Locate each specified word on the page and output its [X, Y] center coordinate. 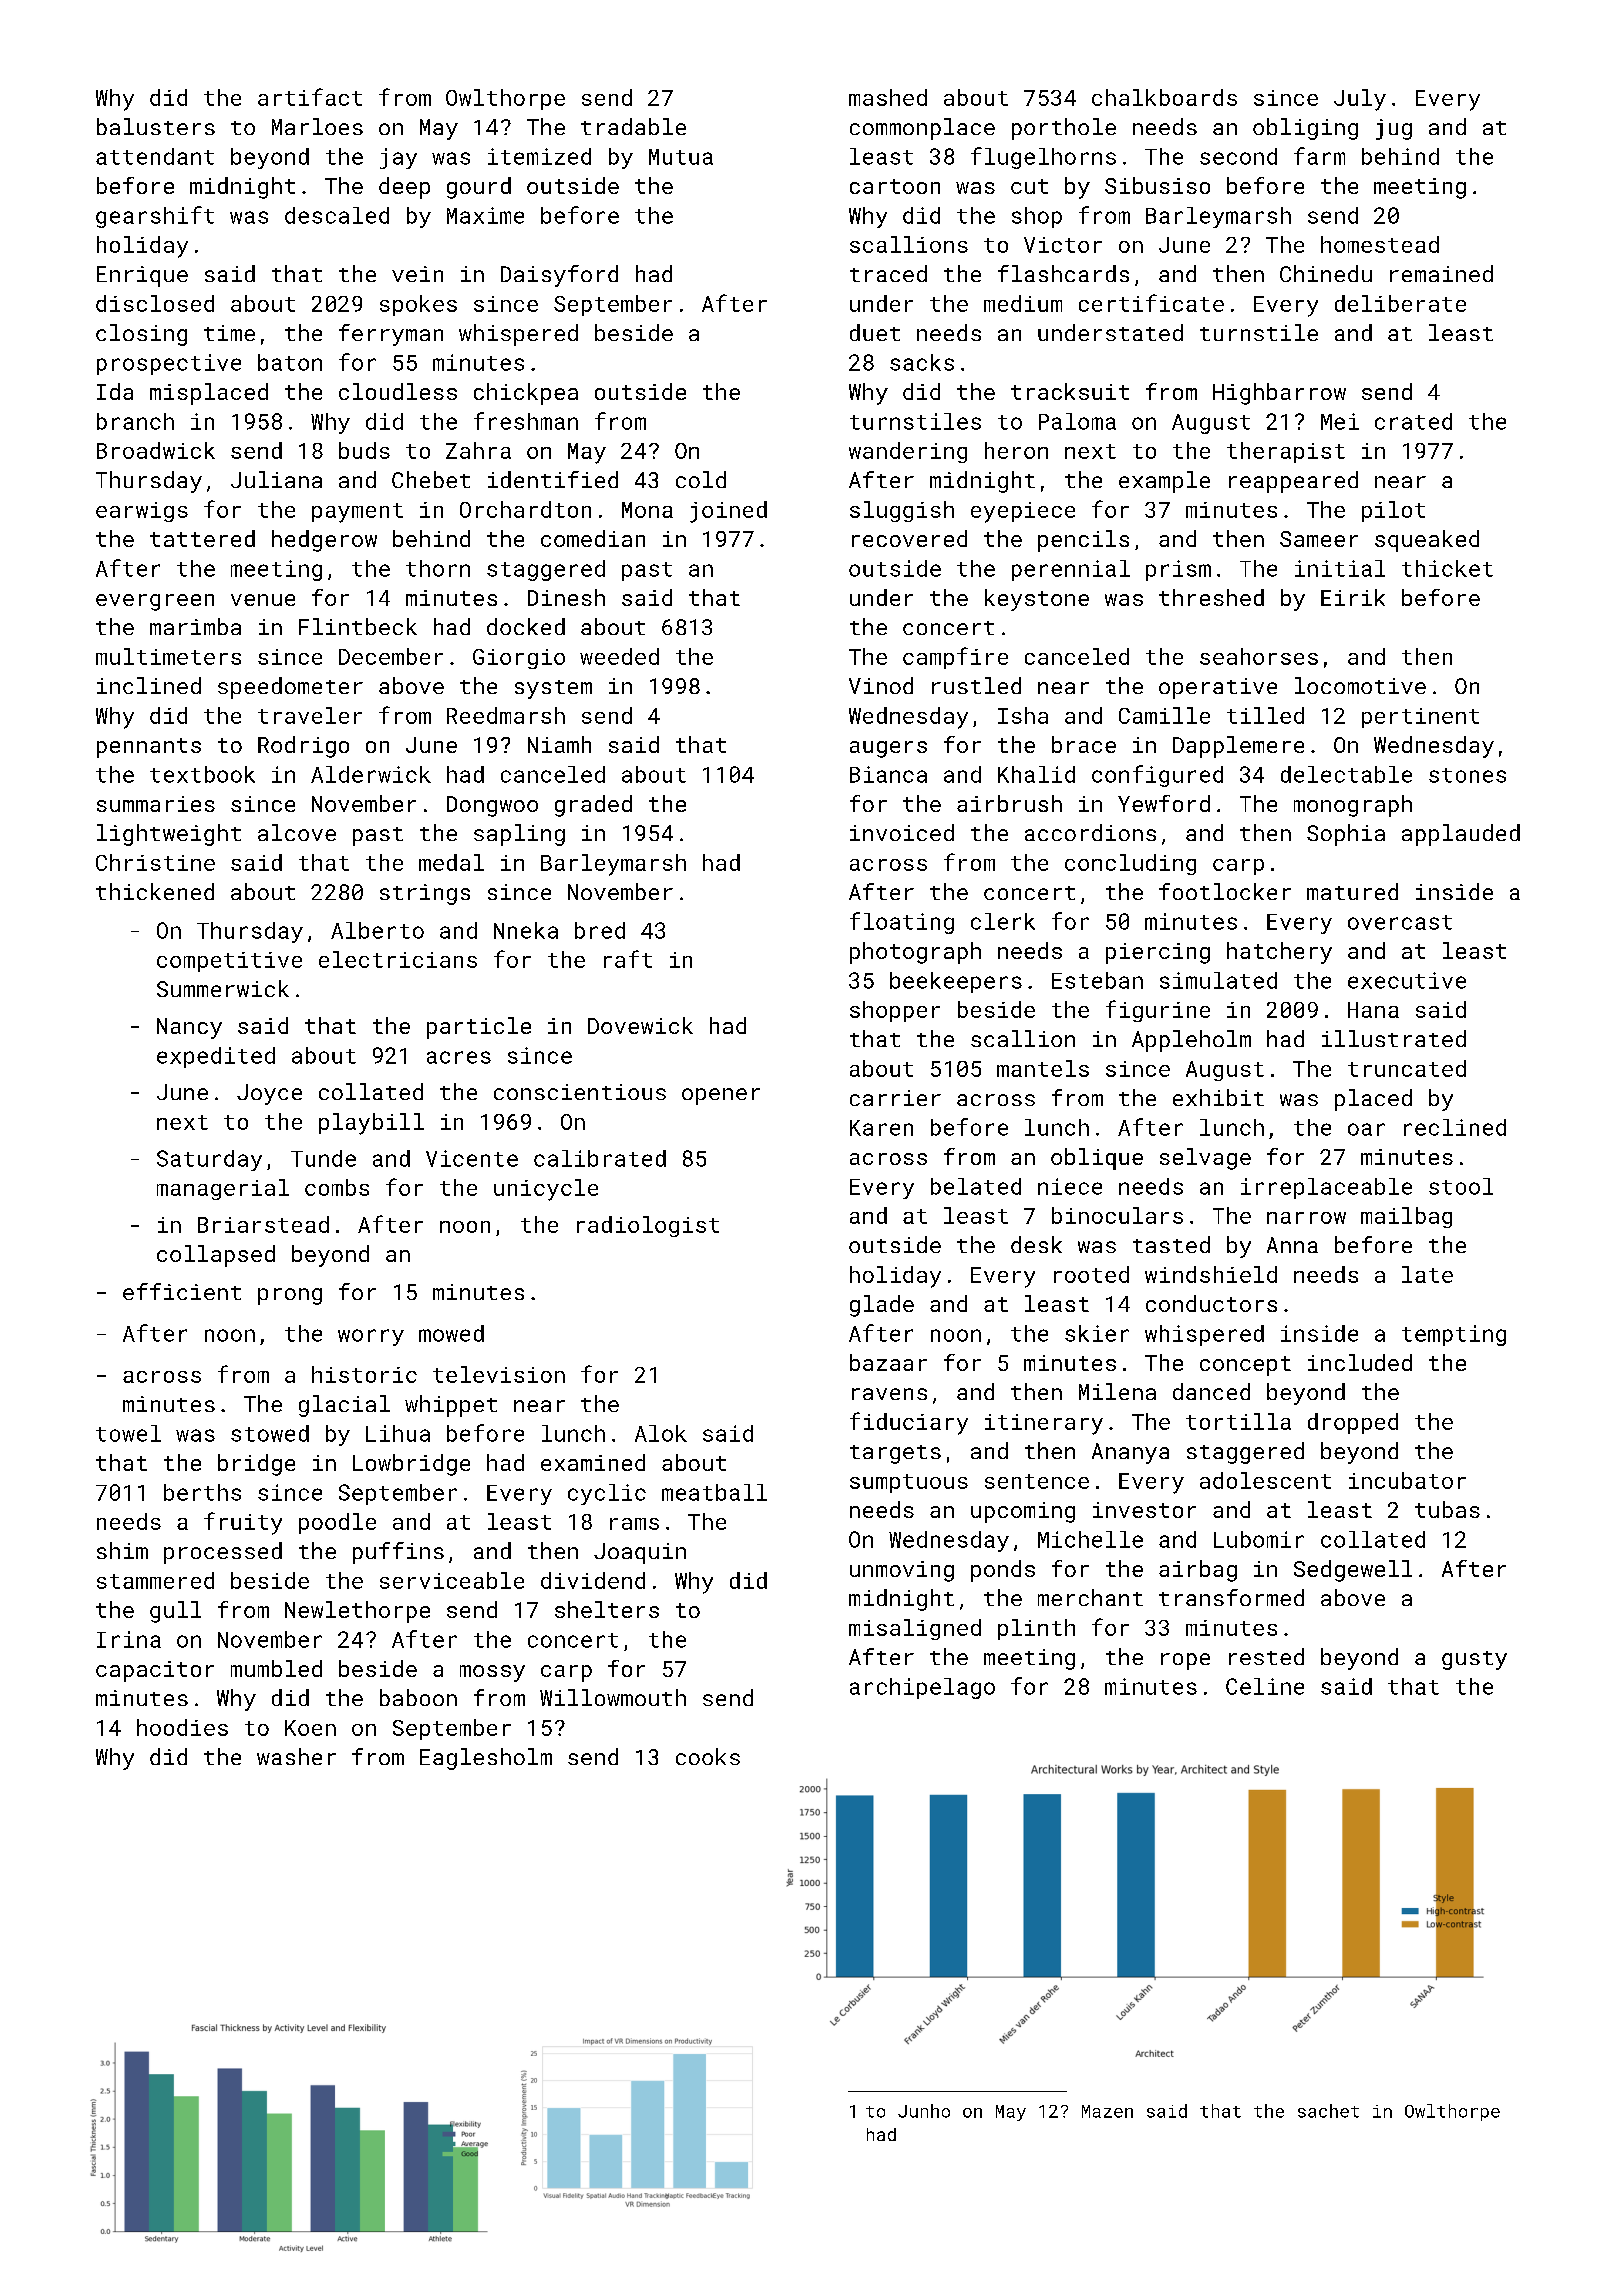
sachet [1328, 2111]
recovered [909, 538]
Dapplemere [1238, 747]
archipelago [922, 1688]
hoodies [182, 1727]
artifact [310, 97]
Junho [924, 2111]
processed [223, 1553]
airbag [1198, 1571]
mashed [888, 97]
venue [263, 600]
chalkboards [1164, 97]
